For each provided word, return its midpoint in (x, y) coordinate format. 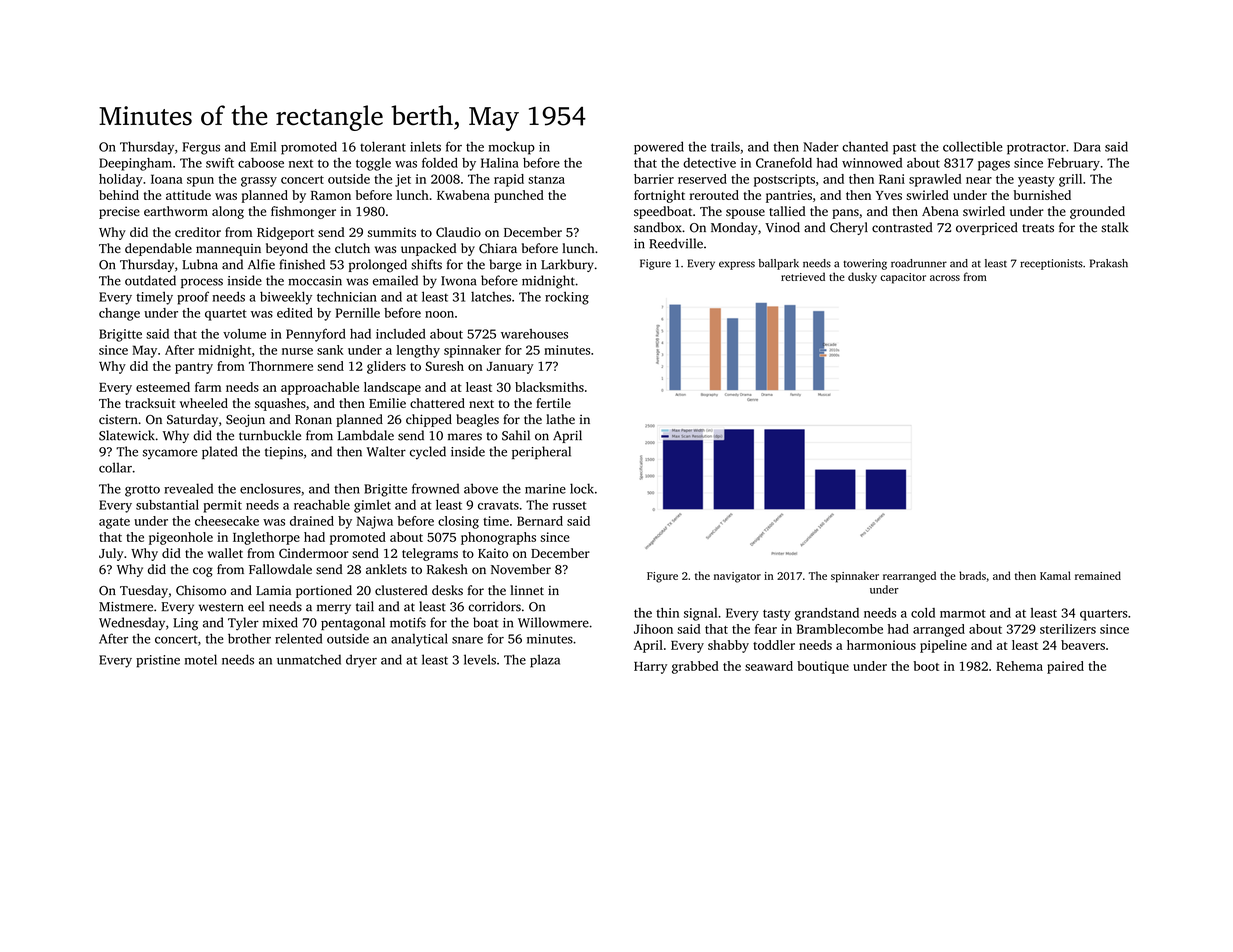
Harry (650, 668)
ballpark (779, 264)
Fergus (201, 148)
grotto (142, 491)
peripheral (541, 452)
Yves (889, 195)
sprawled (935, 180)
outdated (150, 280)
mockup (512, 148)
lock (582, 488)
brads (972, 575)
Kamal (1055, 575)
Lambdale (366, 435)
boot (926, 666)
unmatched (309, 659)
